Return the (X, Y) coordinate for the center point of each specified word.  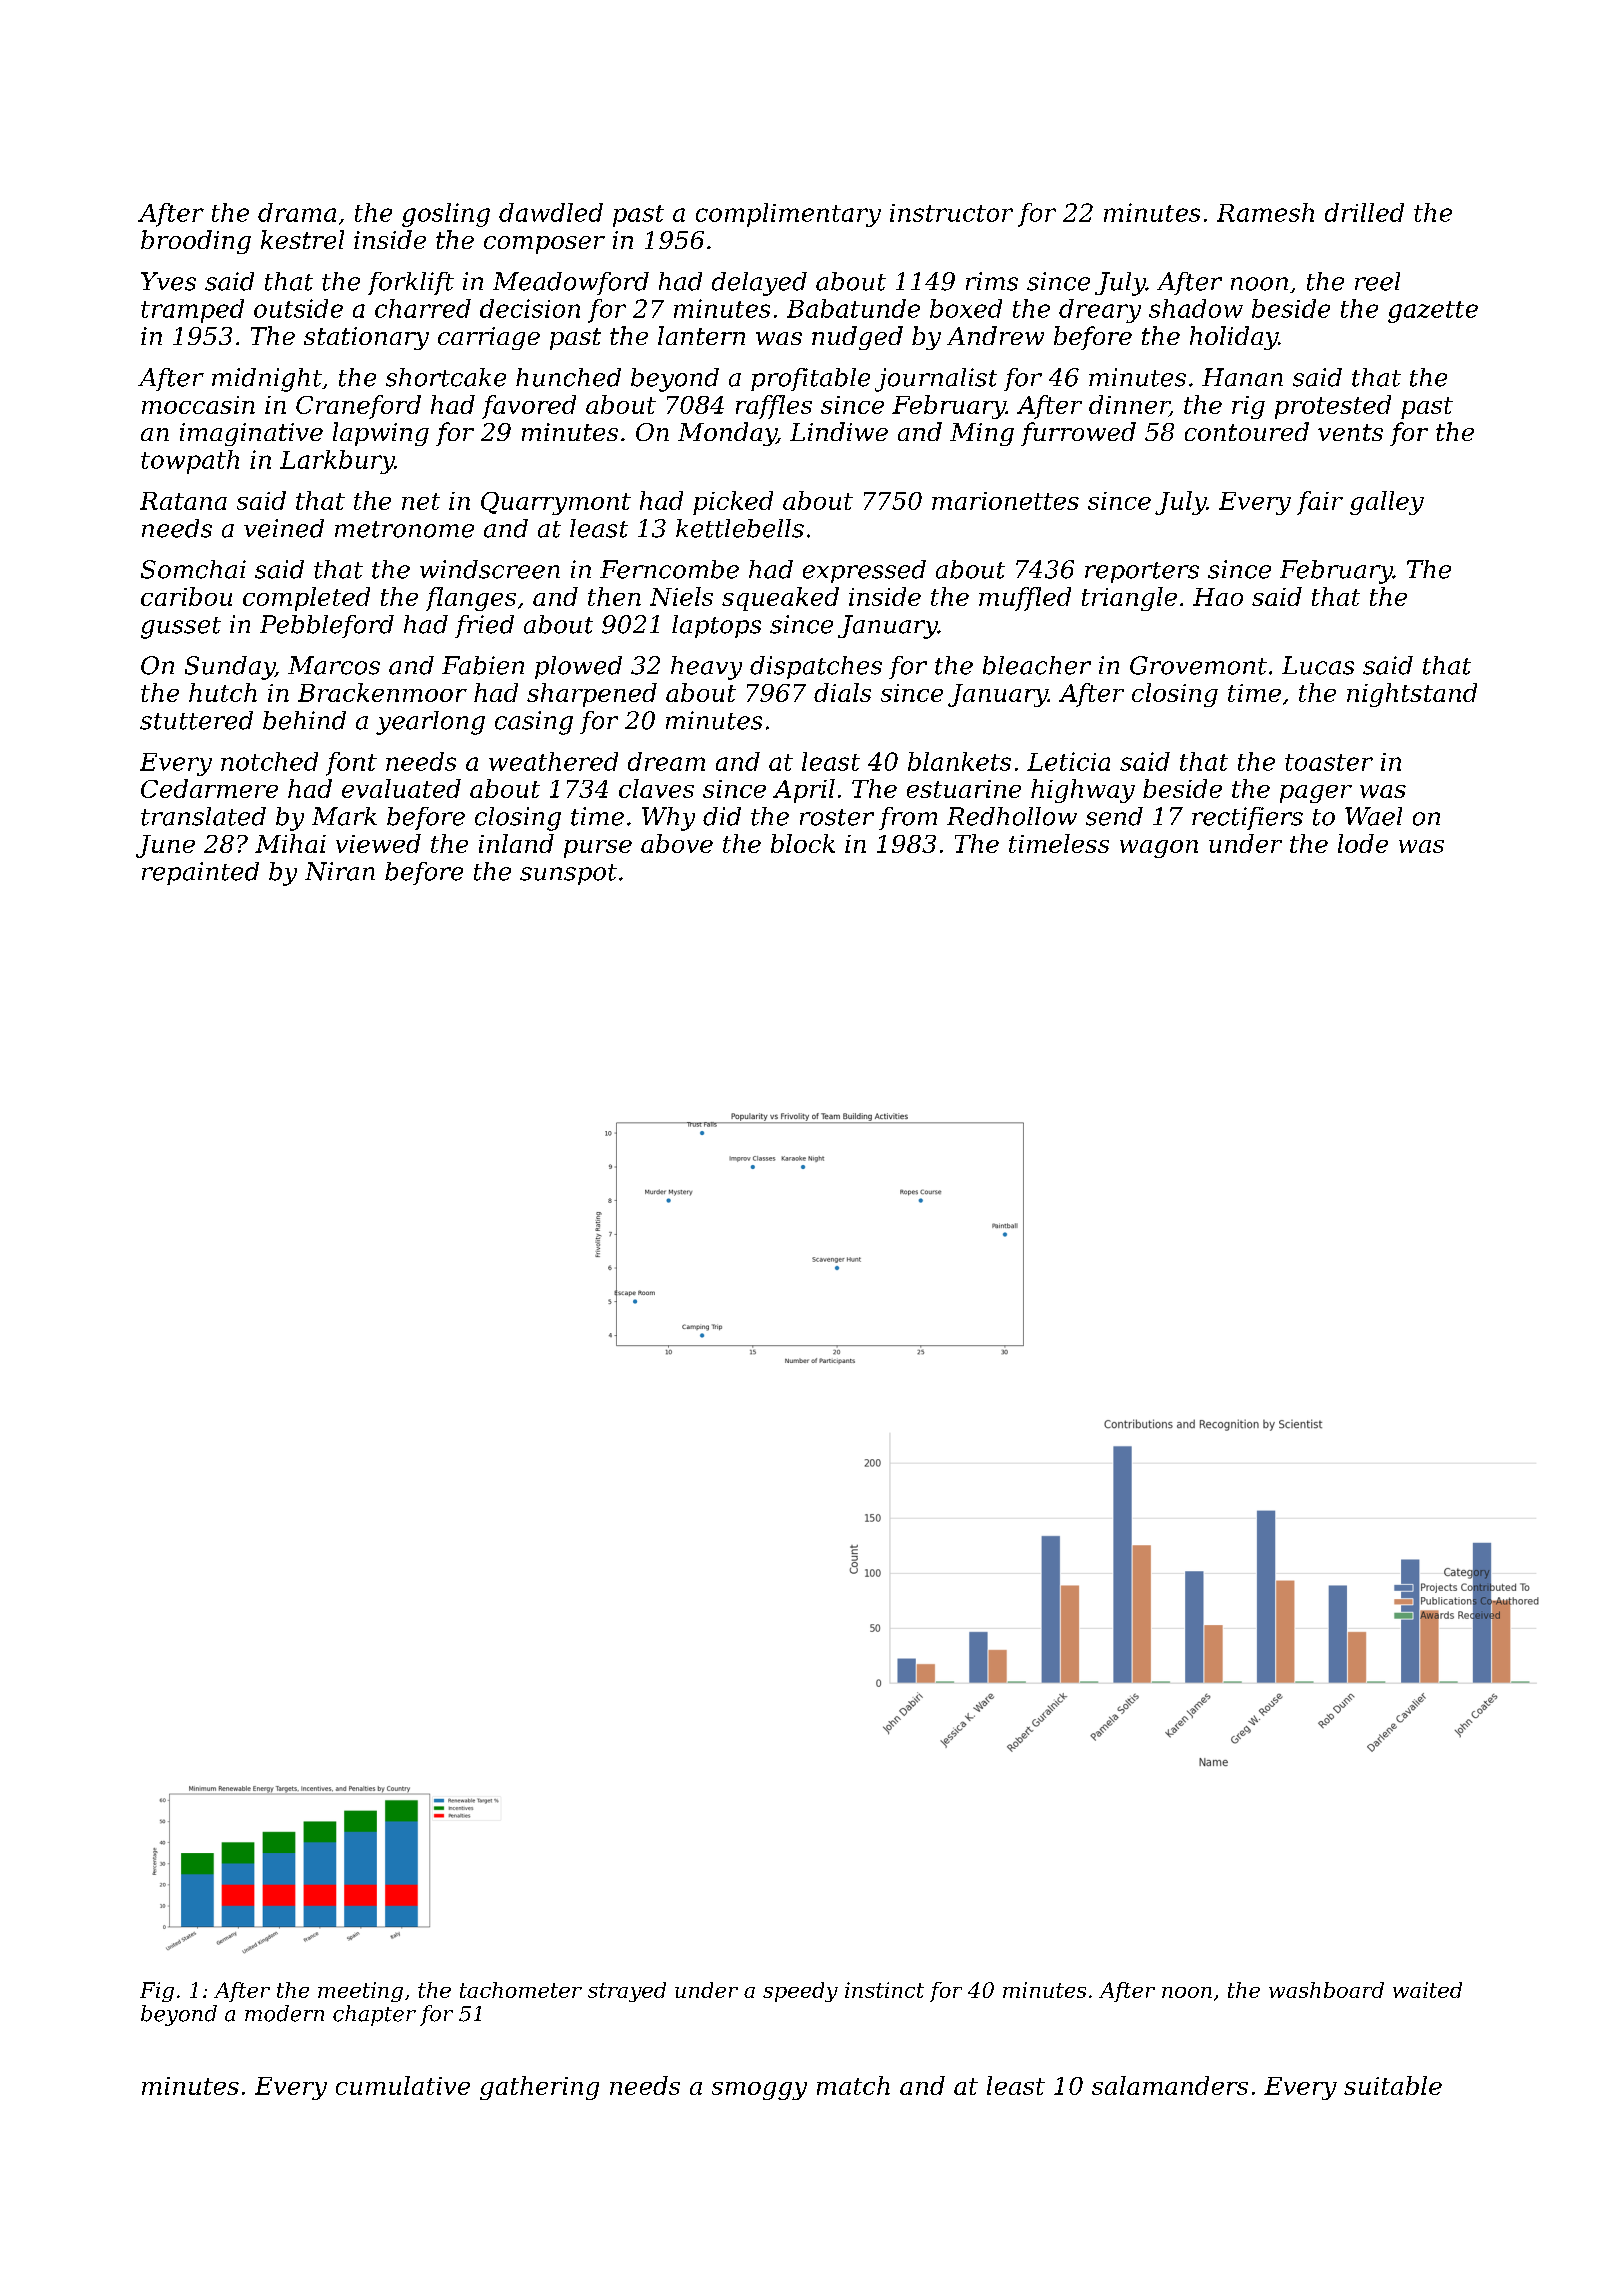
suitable (1393, 2085)
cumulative (403, 2085)
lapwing (381, 434)
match (853, 2085)
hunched (568, 377)
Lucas (1318, 665)
